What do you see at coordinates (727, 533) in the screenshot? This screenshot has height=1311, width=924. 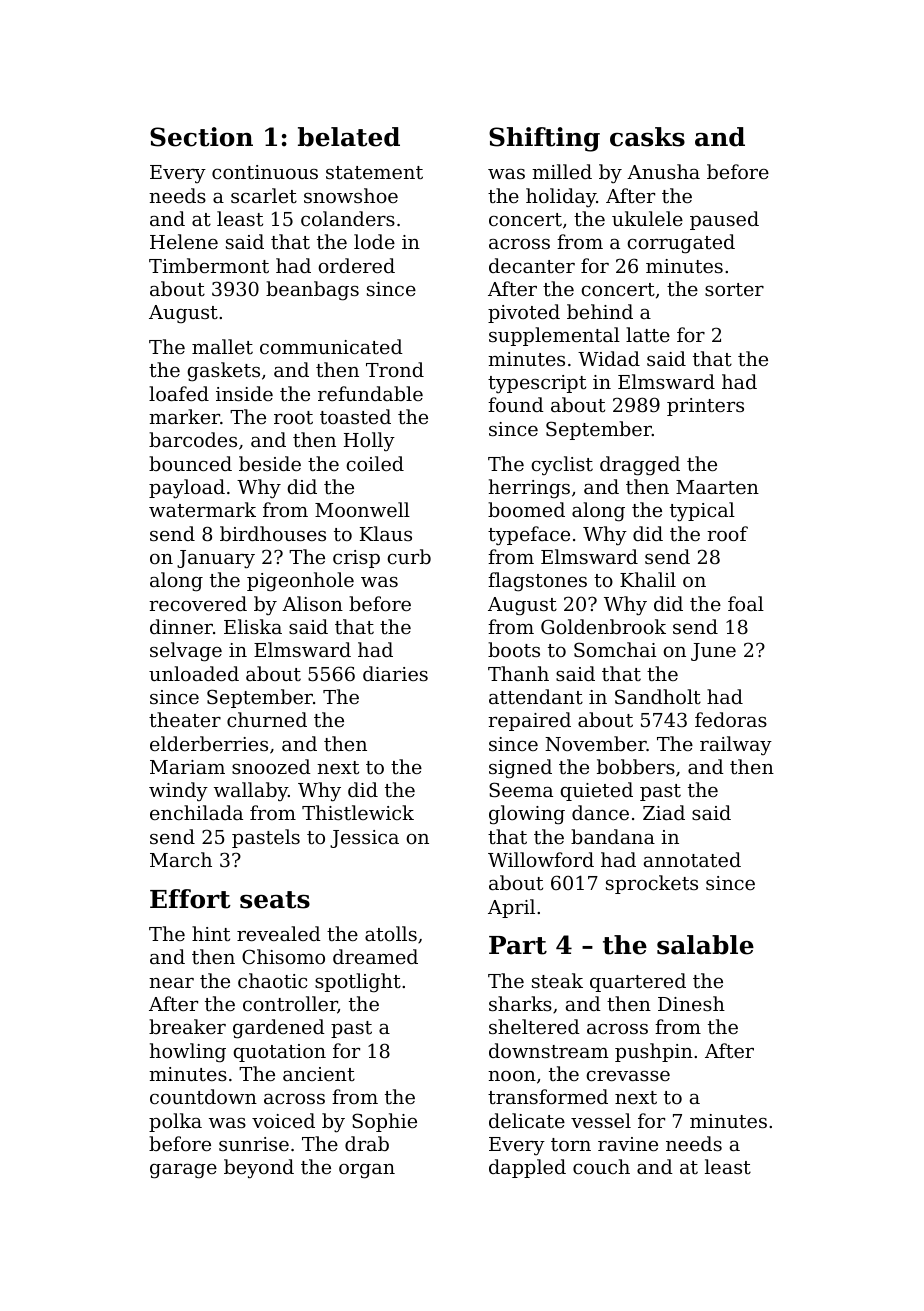 I see `roof` at bounding box center [727, 533].
